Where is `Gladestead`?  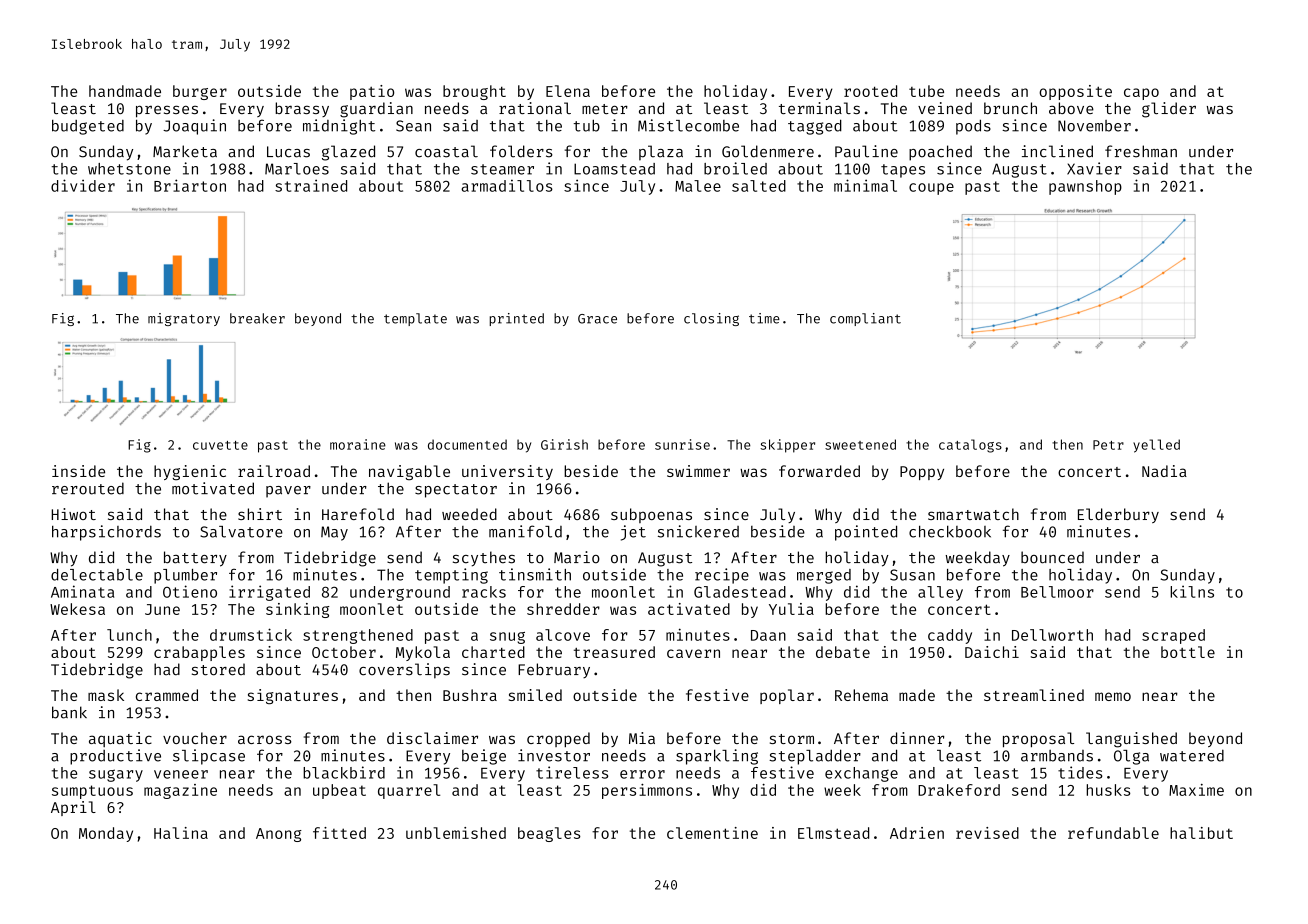
Gladestead is located at coordinates (740, 592).
